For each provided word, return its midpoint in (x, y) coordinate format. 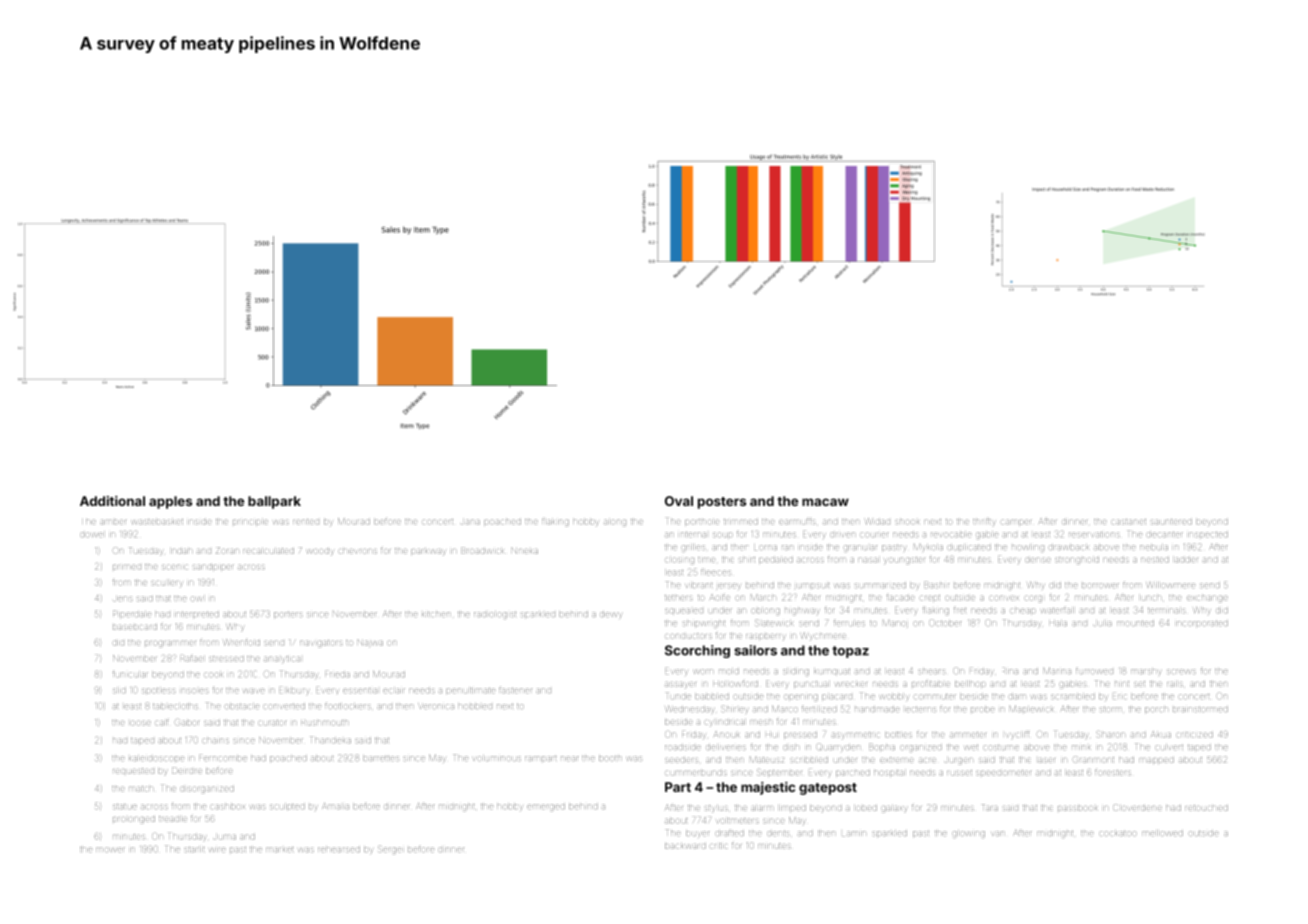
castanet (1129, 522)
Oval (679, 501)
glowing (969, 834)
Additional (112, 501)
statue (125, 807)
